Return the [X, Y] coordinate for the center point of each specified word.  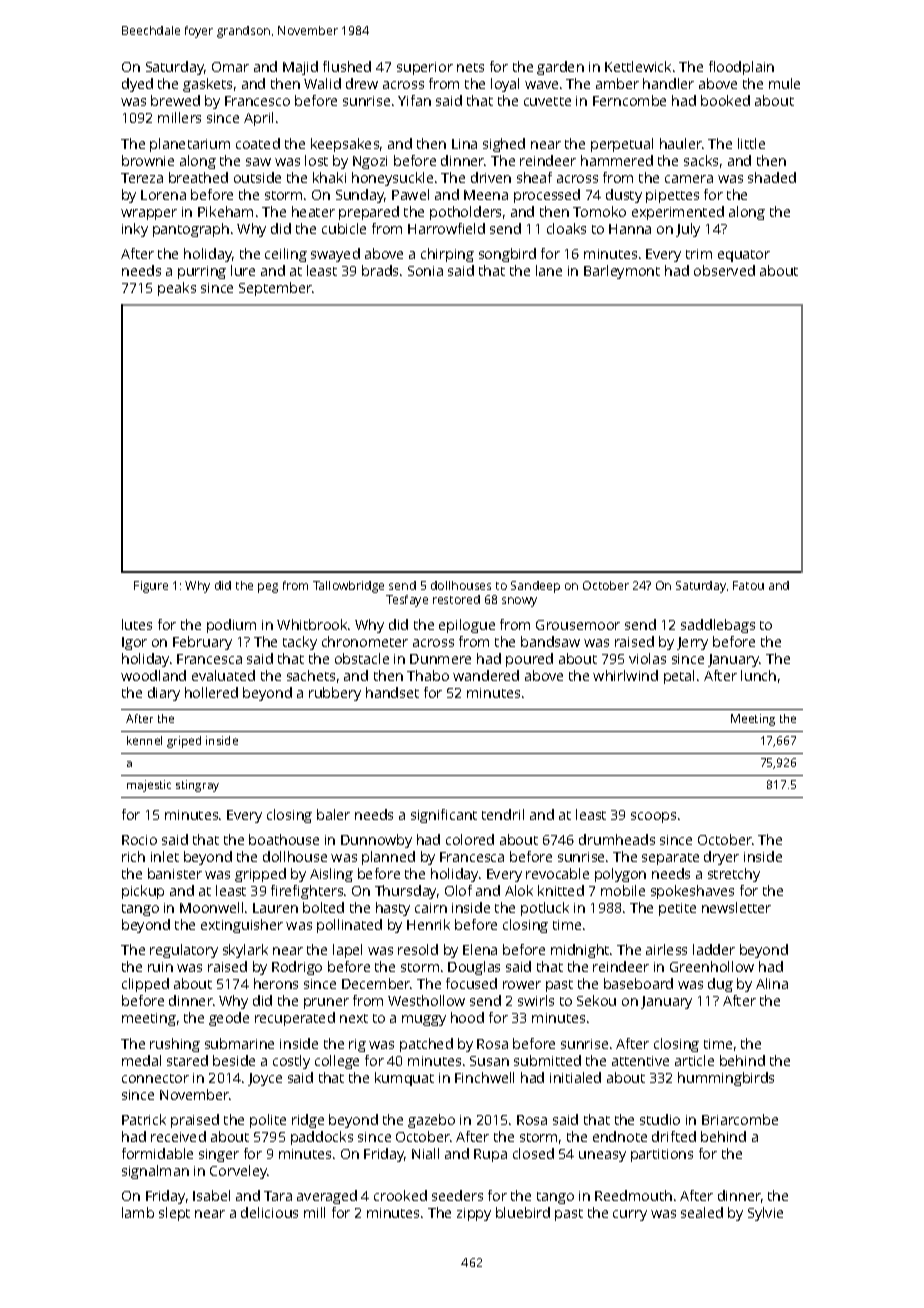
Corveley [238, 1172]
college [337, 1062]
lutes [137, 624]
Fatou [748, 585]
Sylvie [765, 1214]
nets [470, 67]
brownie [148, 160]
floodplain [741, 68]
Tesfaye [407, 601]
